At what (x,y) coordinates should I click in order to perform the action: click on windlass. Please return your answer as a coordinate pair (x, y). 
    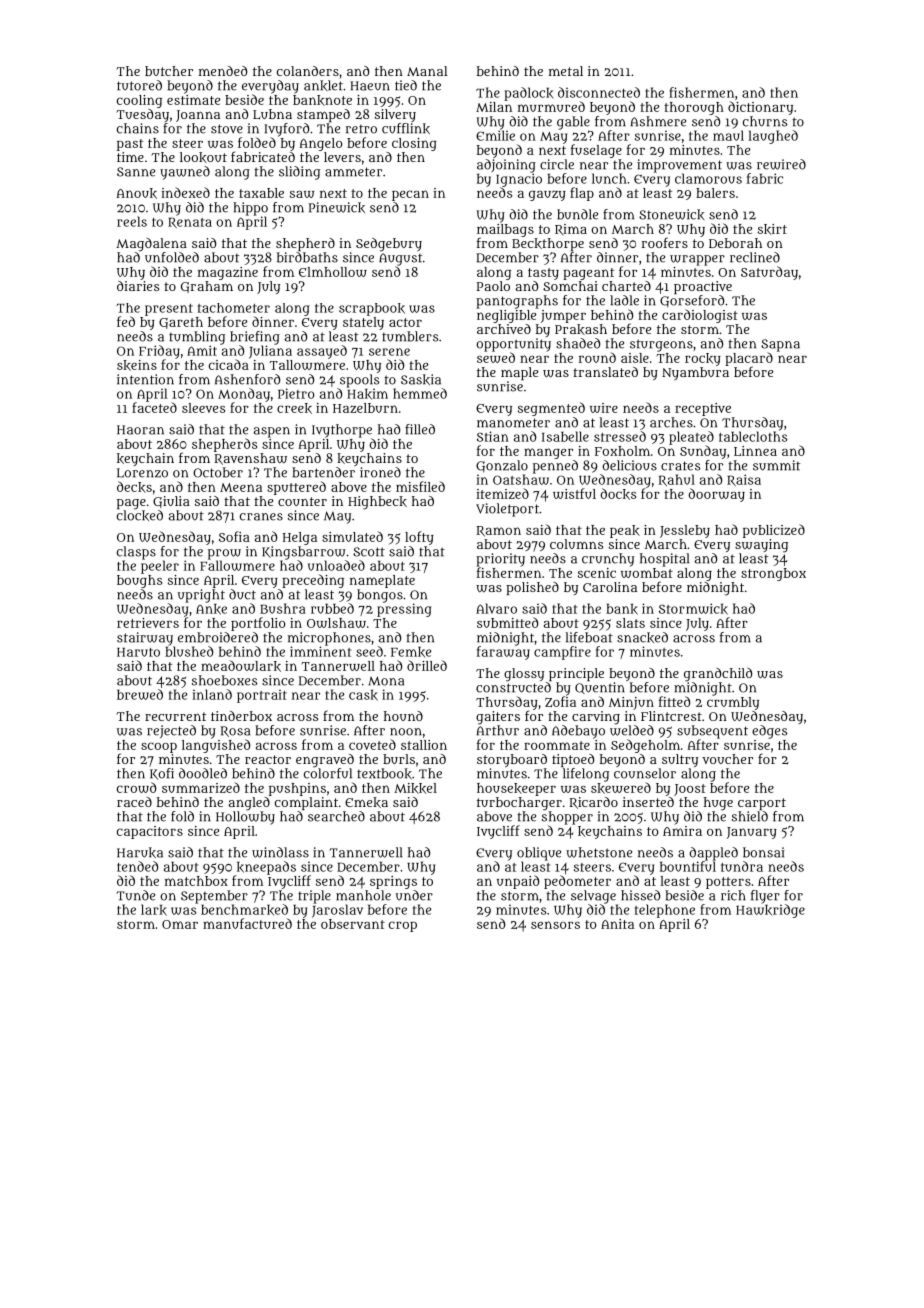
    Looking at the image, I should click on (280, 852).
